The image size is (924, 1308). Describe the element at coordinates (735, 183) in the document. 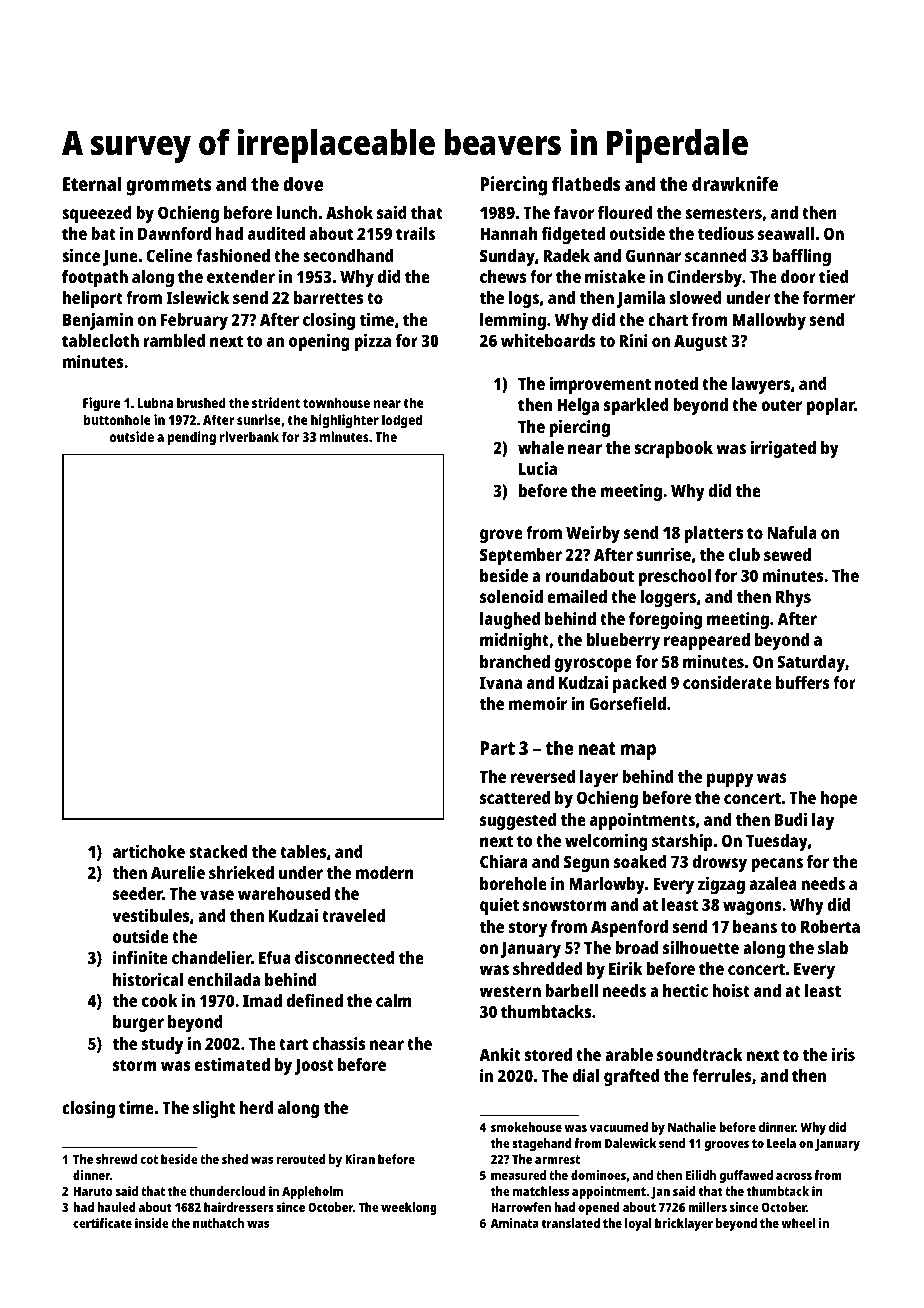

I see `drawknife` at that location.
